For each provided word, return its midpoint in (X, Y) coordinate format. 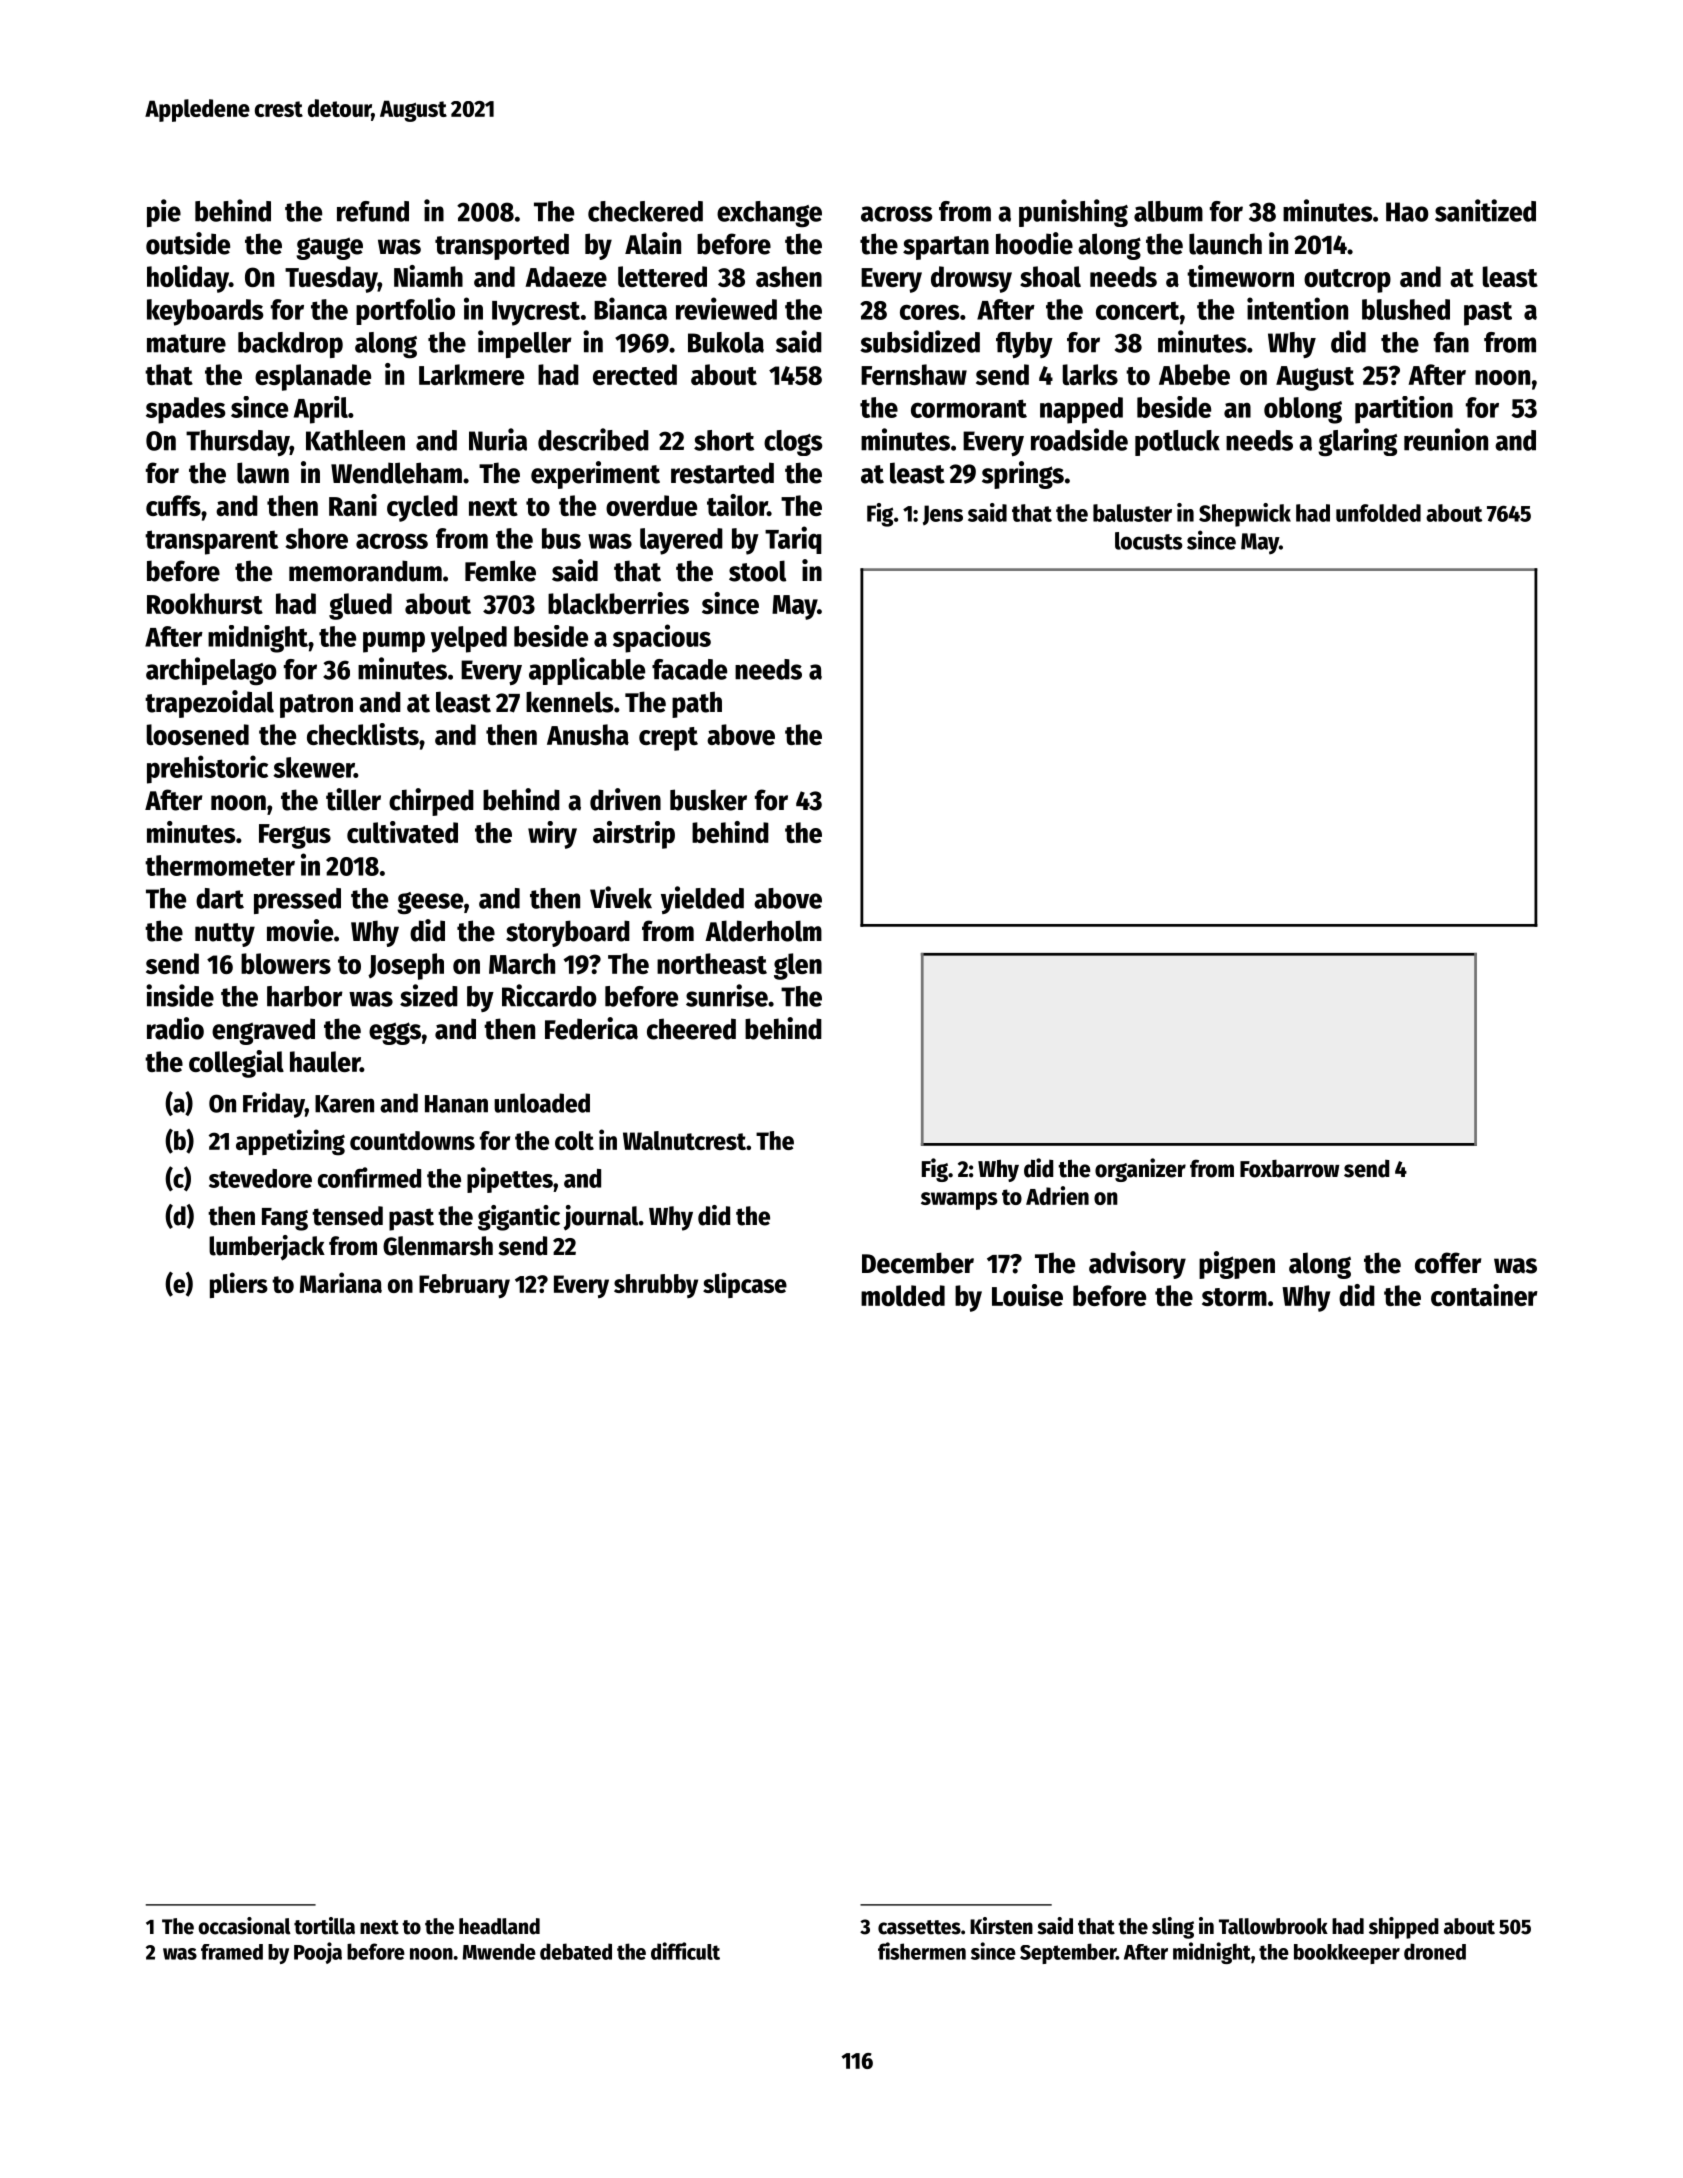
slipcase (745, 1285)
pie (164, 213)
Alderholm (763, 931)
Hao (1407, 212)
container (1484, 1295)
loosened (198, 734)
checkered (645, 211)
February (464, 1286)
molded (903, 1295)
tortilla (324, 1926)
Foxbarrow (1290, 1169)
